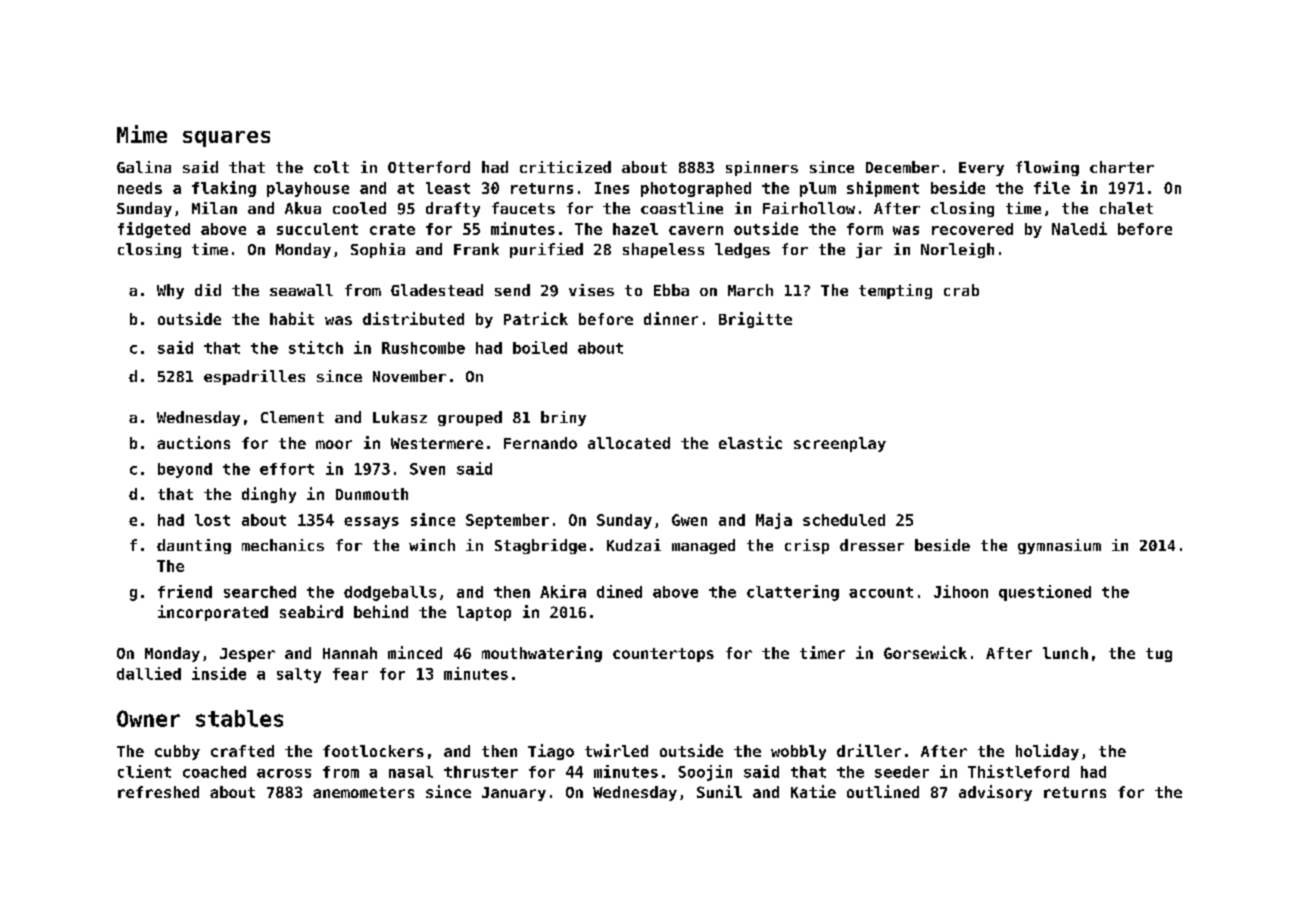  What do you see at coordinates (316, 347) in the image?
I see `stitch` at bounding box center [316, 347].
